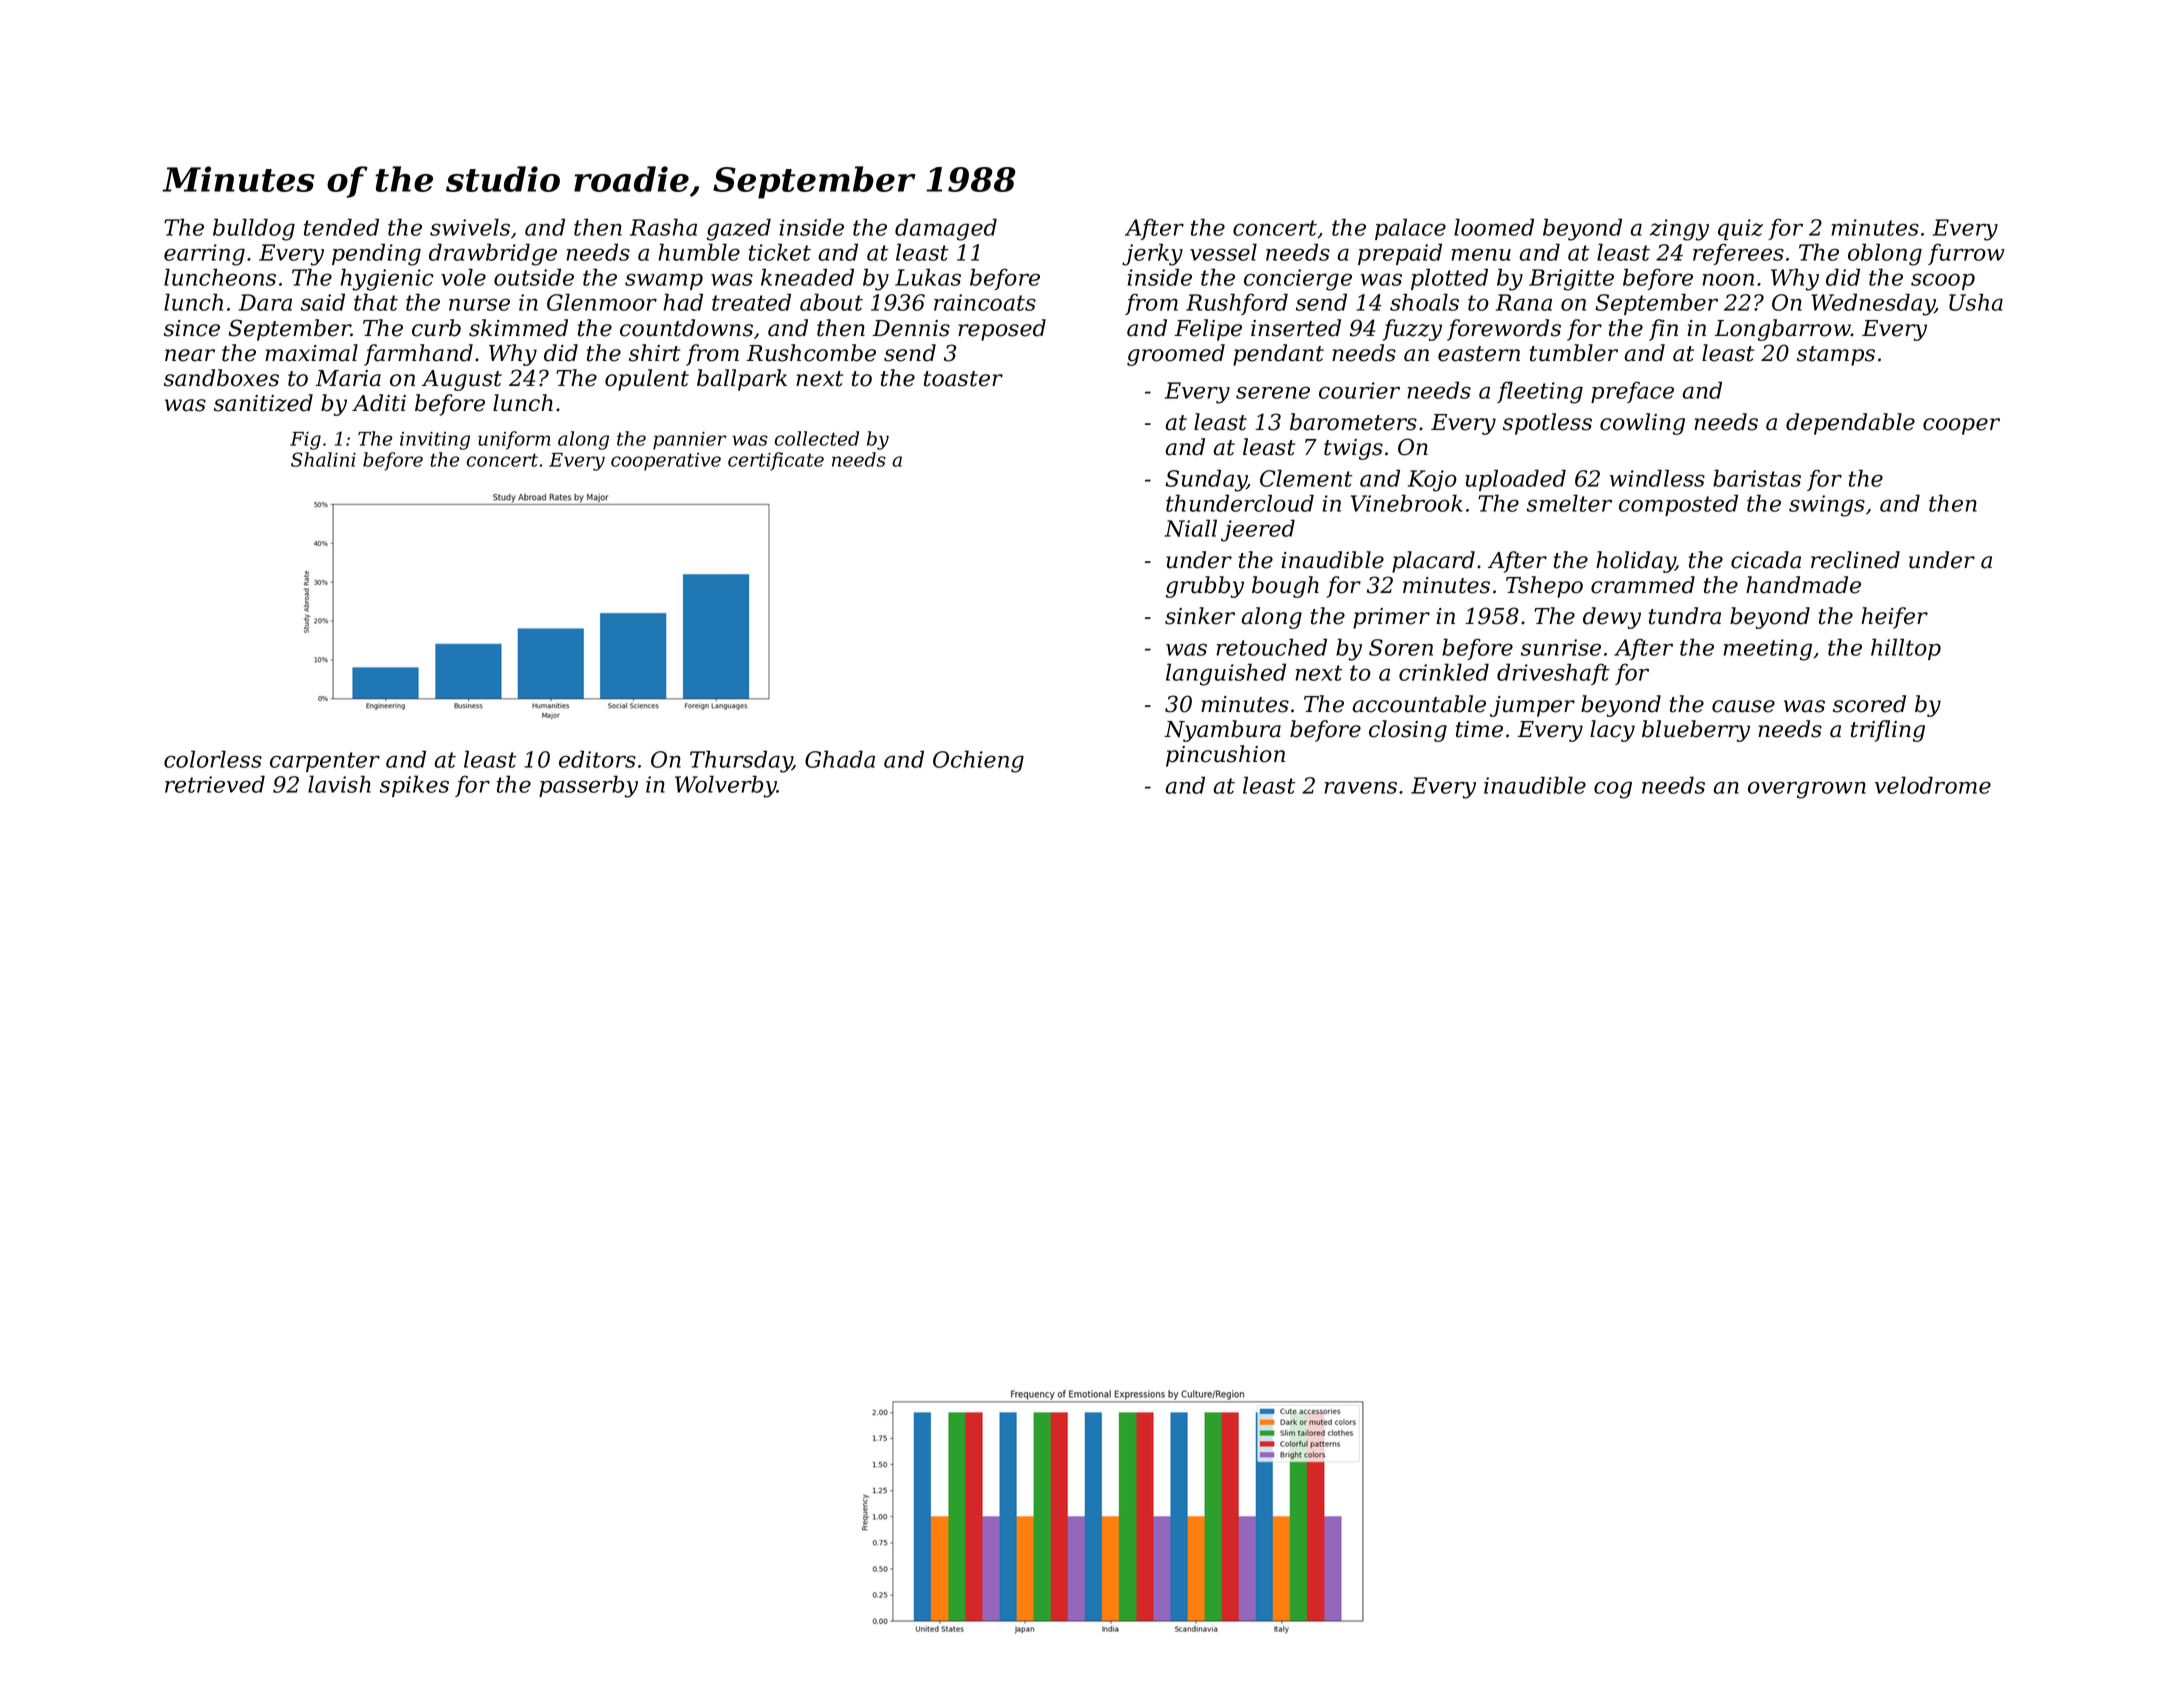 The width and height of the screenshot is (2178, 1683). What do you see at coordinates (414, 786) in the screenshot?
I see `spikes` at bounding box center [414, 786].
